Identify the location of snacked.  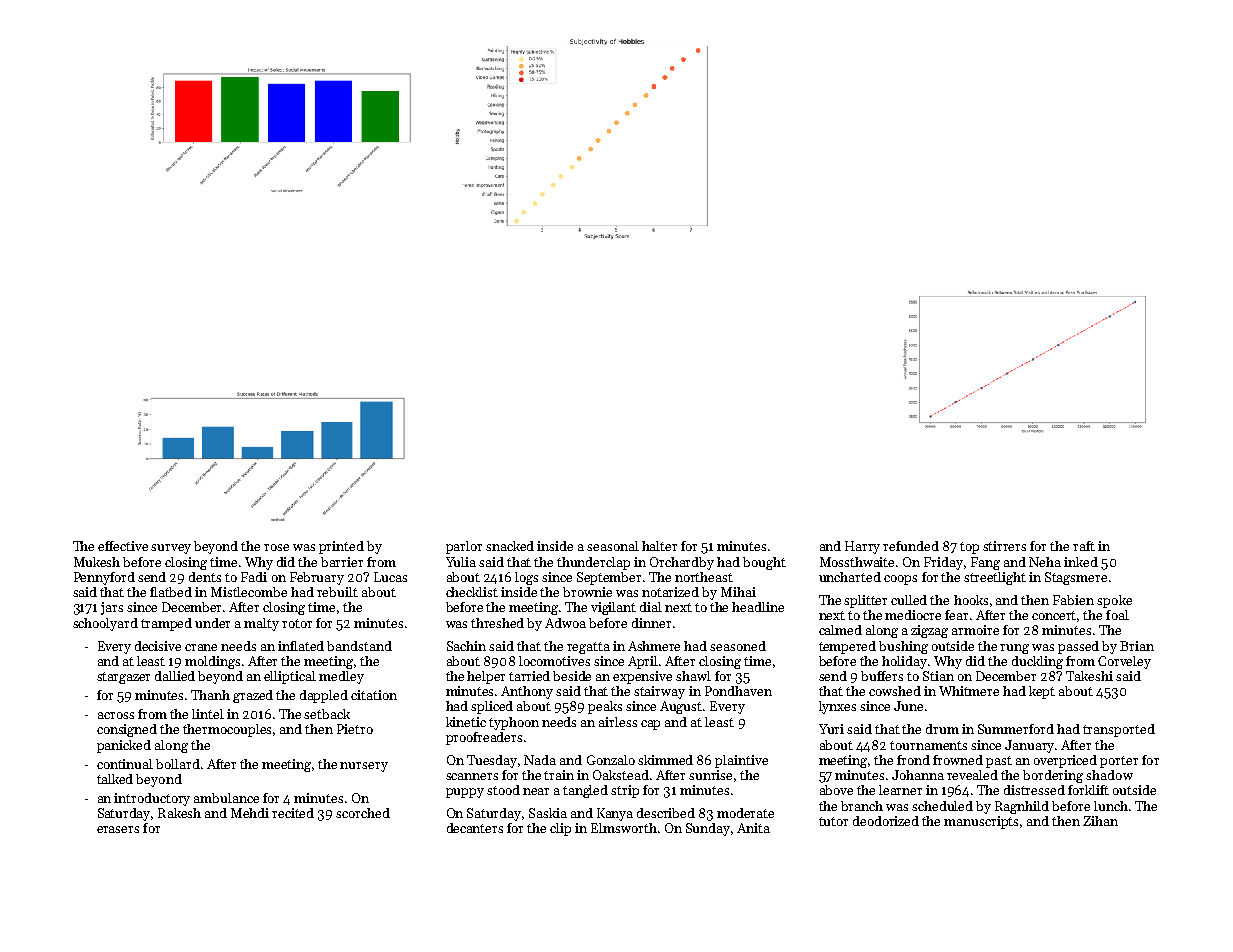
(510, 546).
